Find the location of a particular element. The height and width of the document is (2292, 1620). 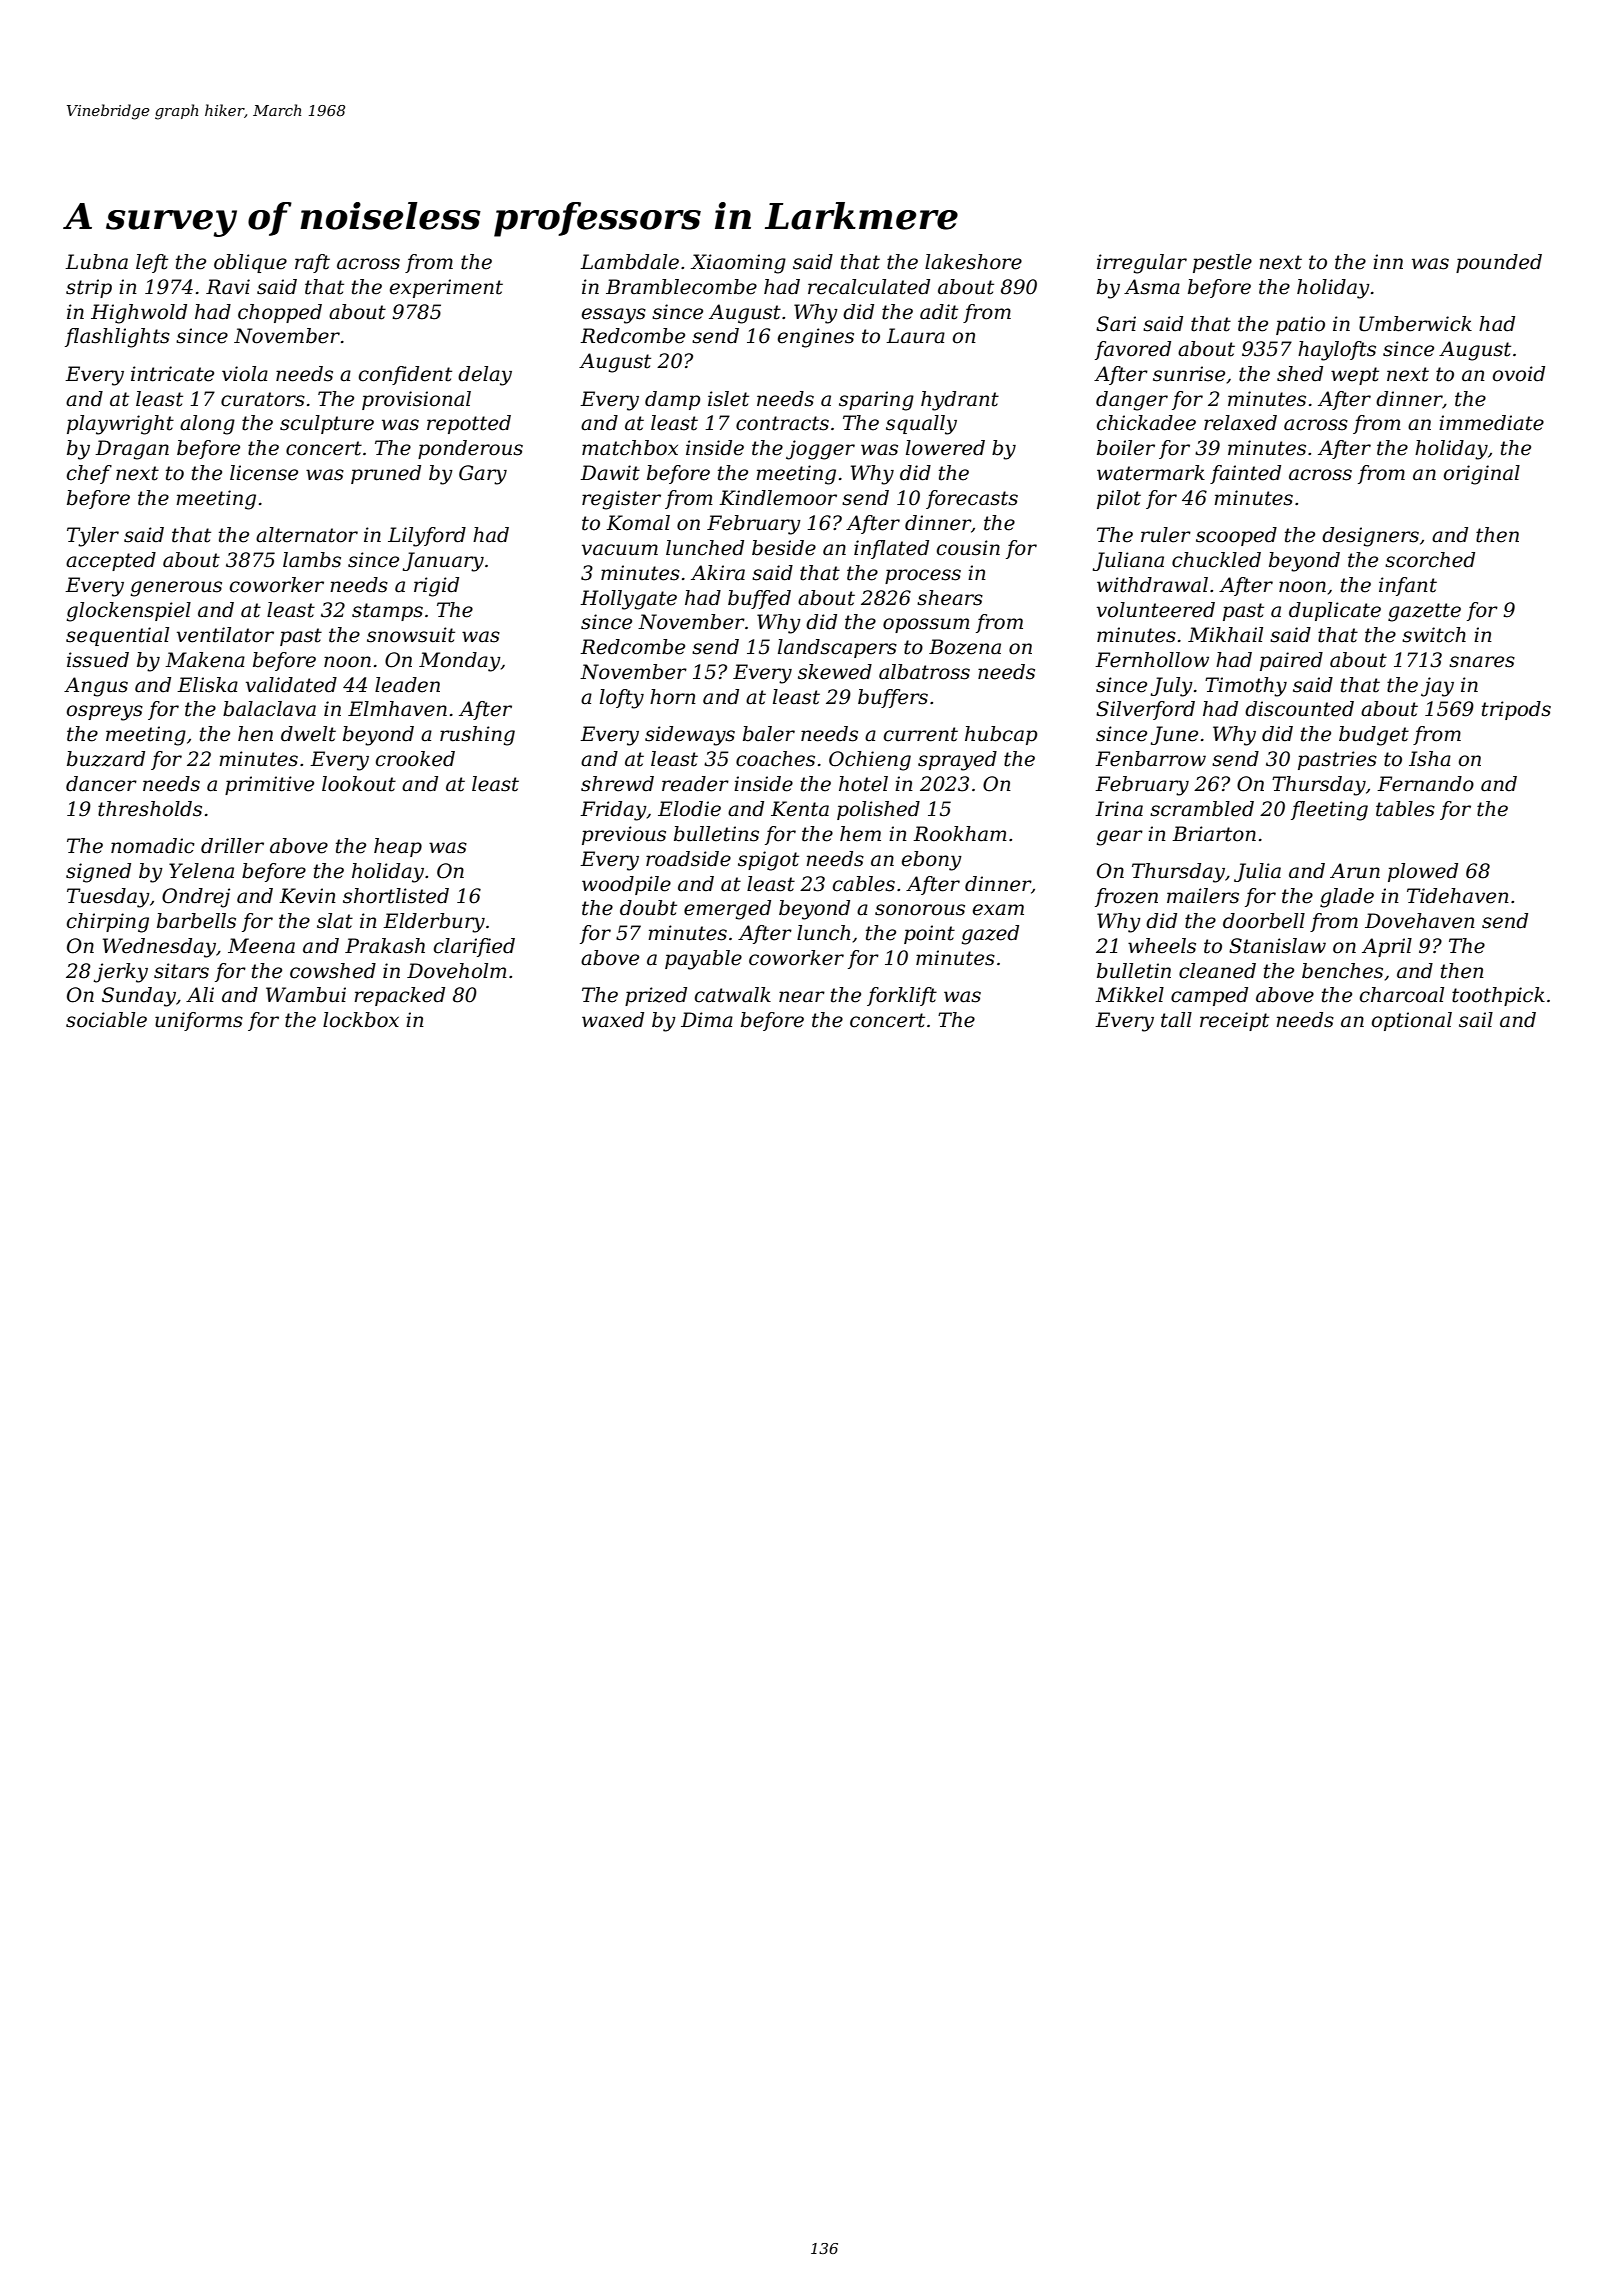

Eliska is located at coordinates (207, 685).
